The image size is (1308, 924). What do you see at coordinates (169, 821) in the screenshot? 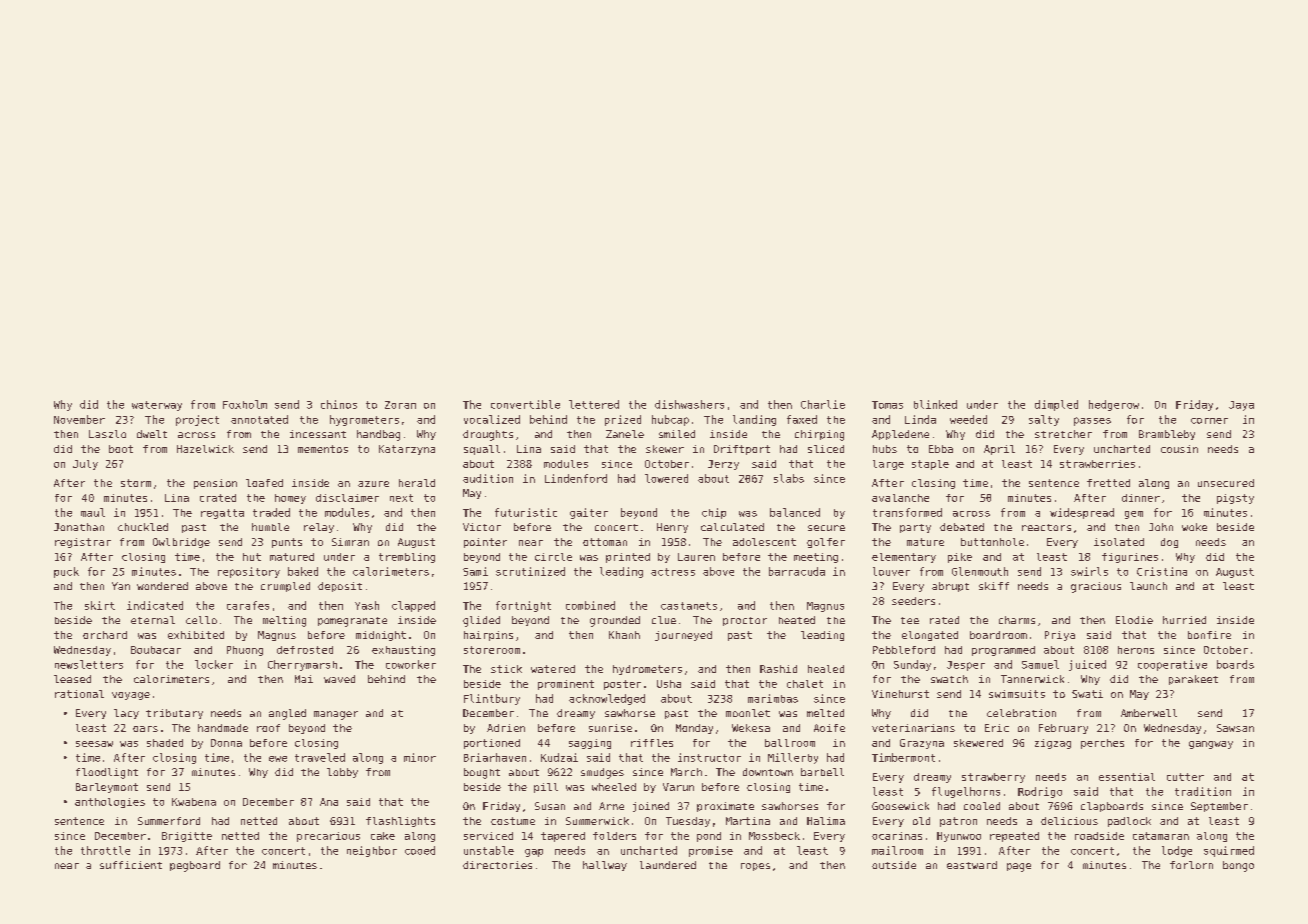
I see `Summerford` at bounding box center [169, 821].
